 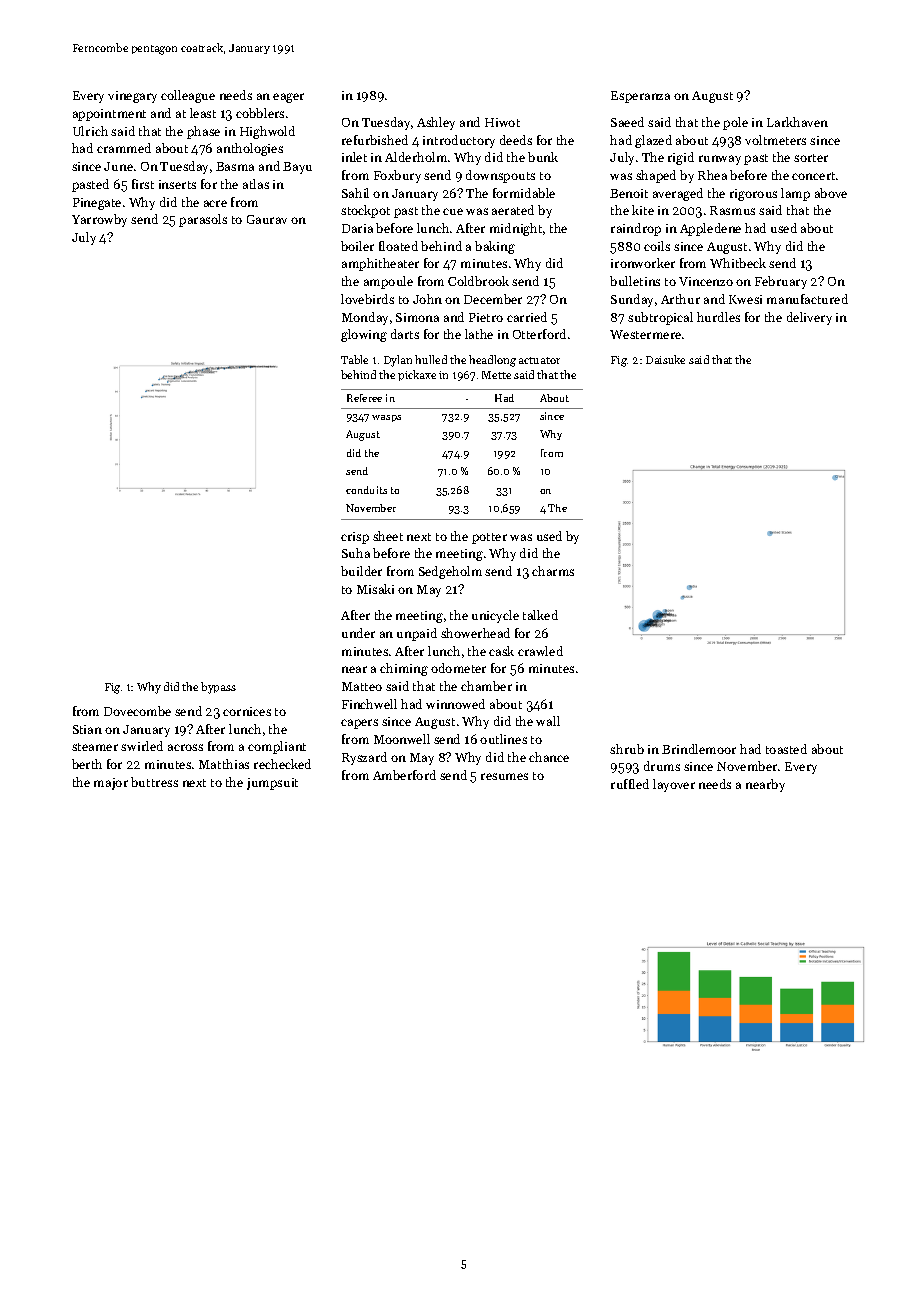 I want to click on rigid, so click(x=681, y=158).
